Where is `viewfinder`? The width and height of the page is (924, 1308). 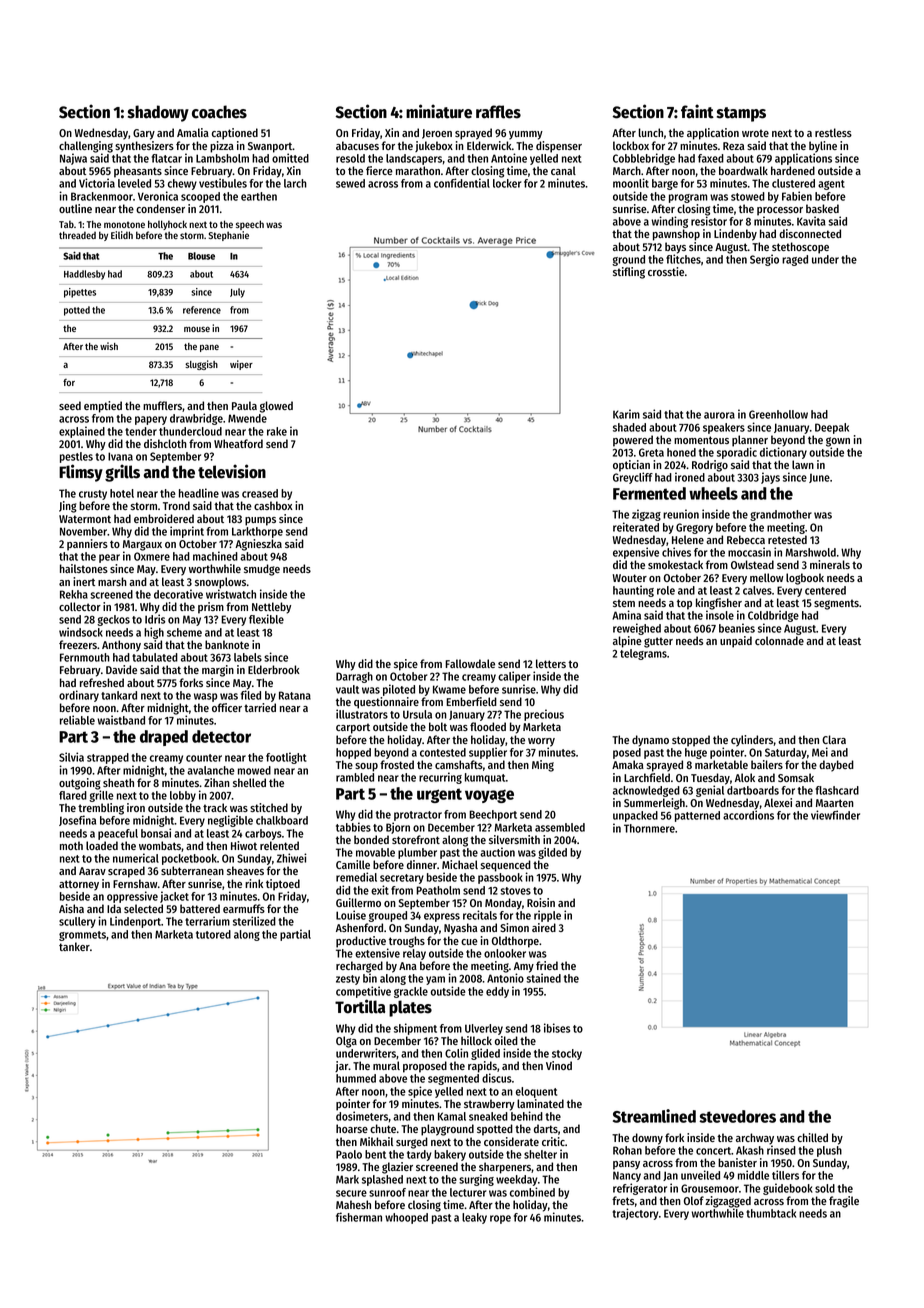
viewfinder is located at coordinates (835, 815).
